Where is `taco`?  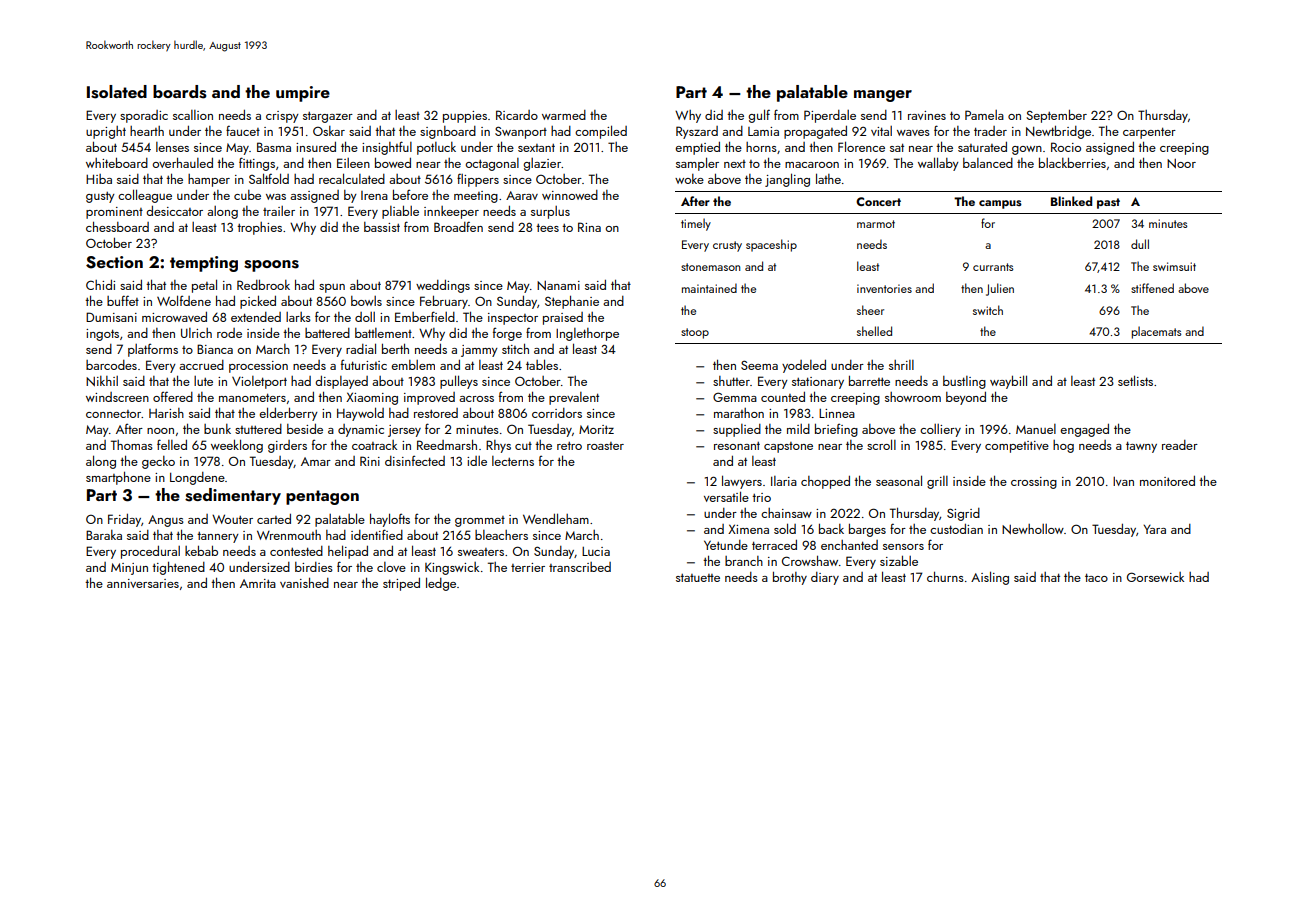 taco is located at coordinates (1096, 577).
